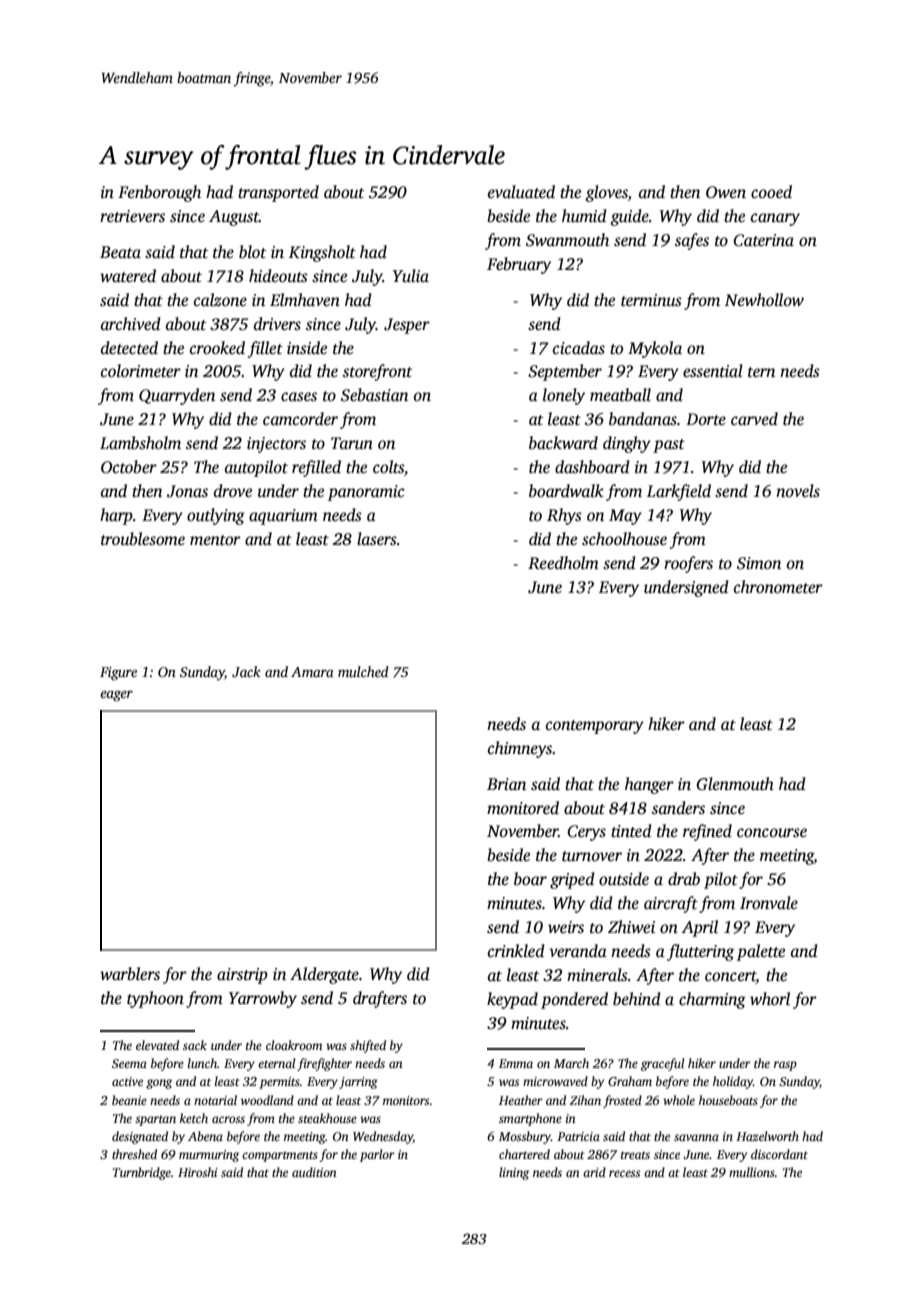 This page has width=924, height=1311. Describe the element at coordinates (116, 696) in the page. I see `eager` at that location.
